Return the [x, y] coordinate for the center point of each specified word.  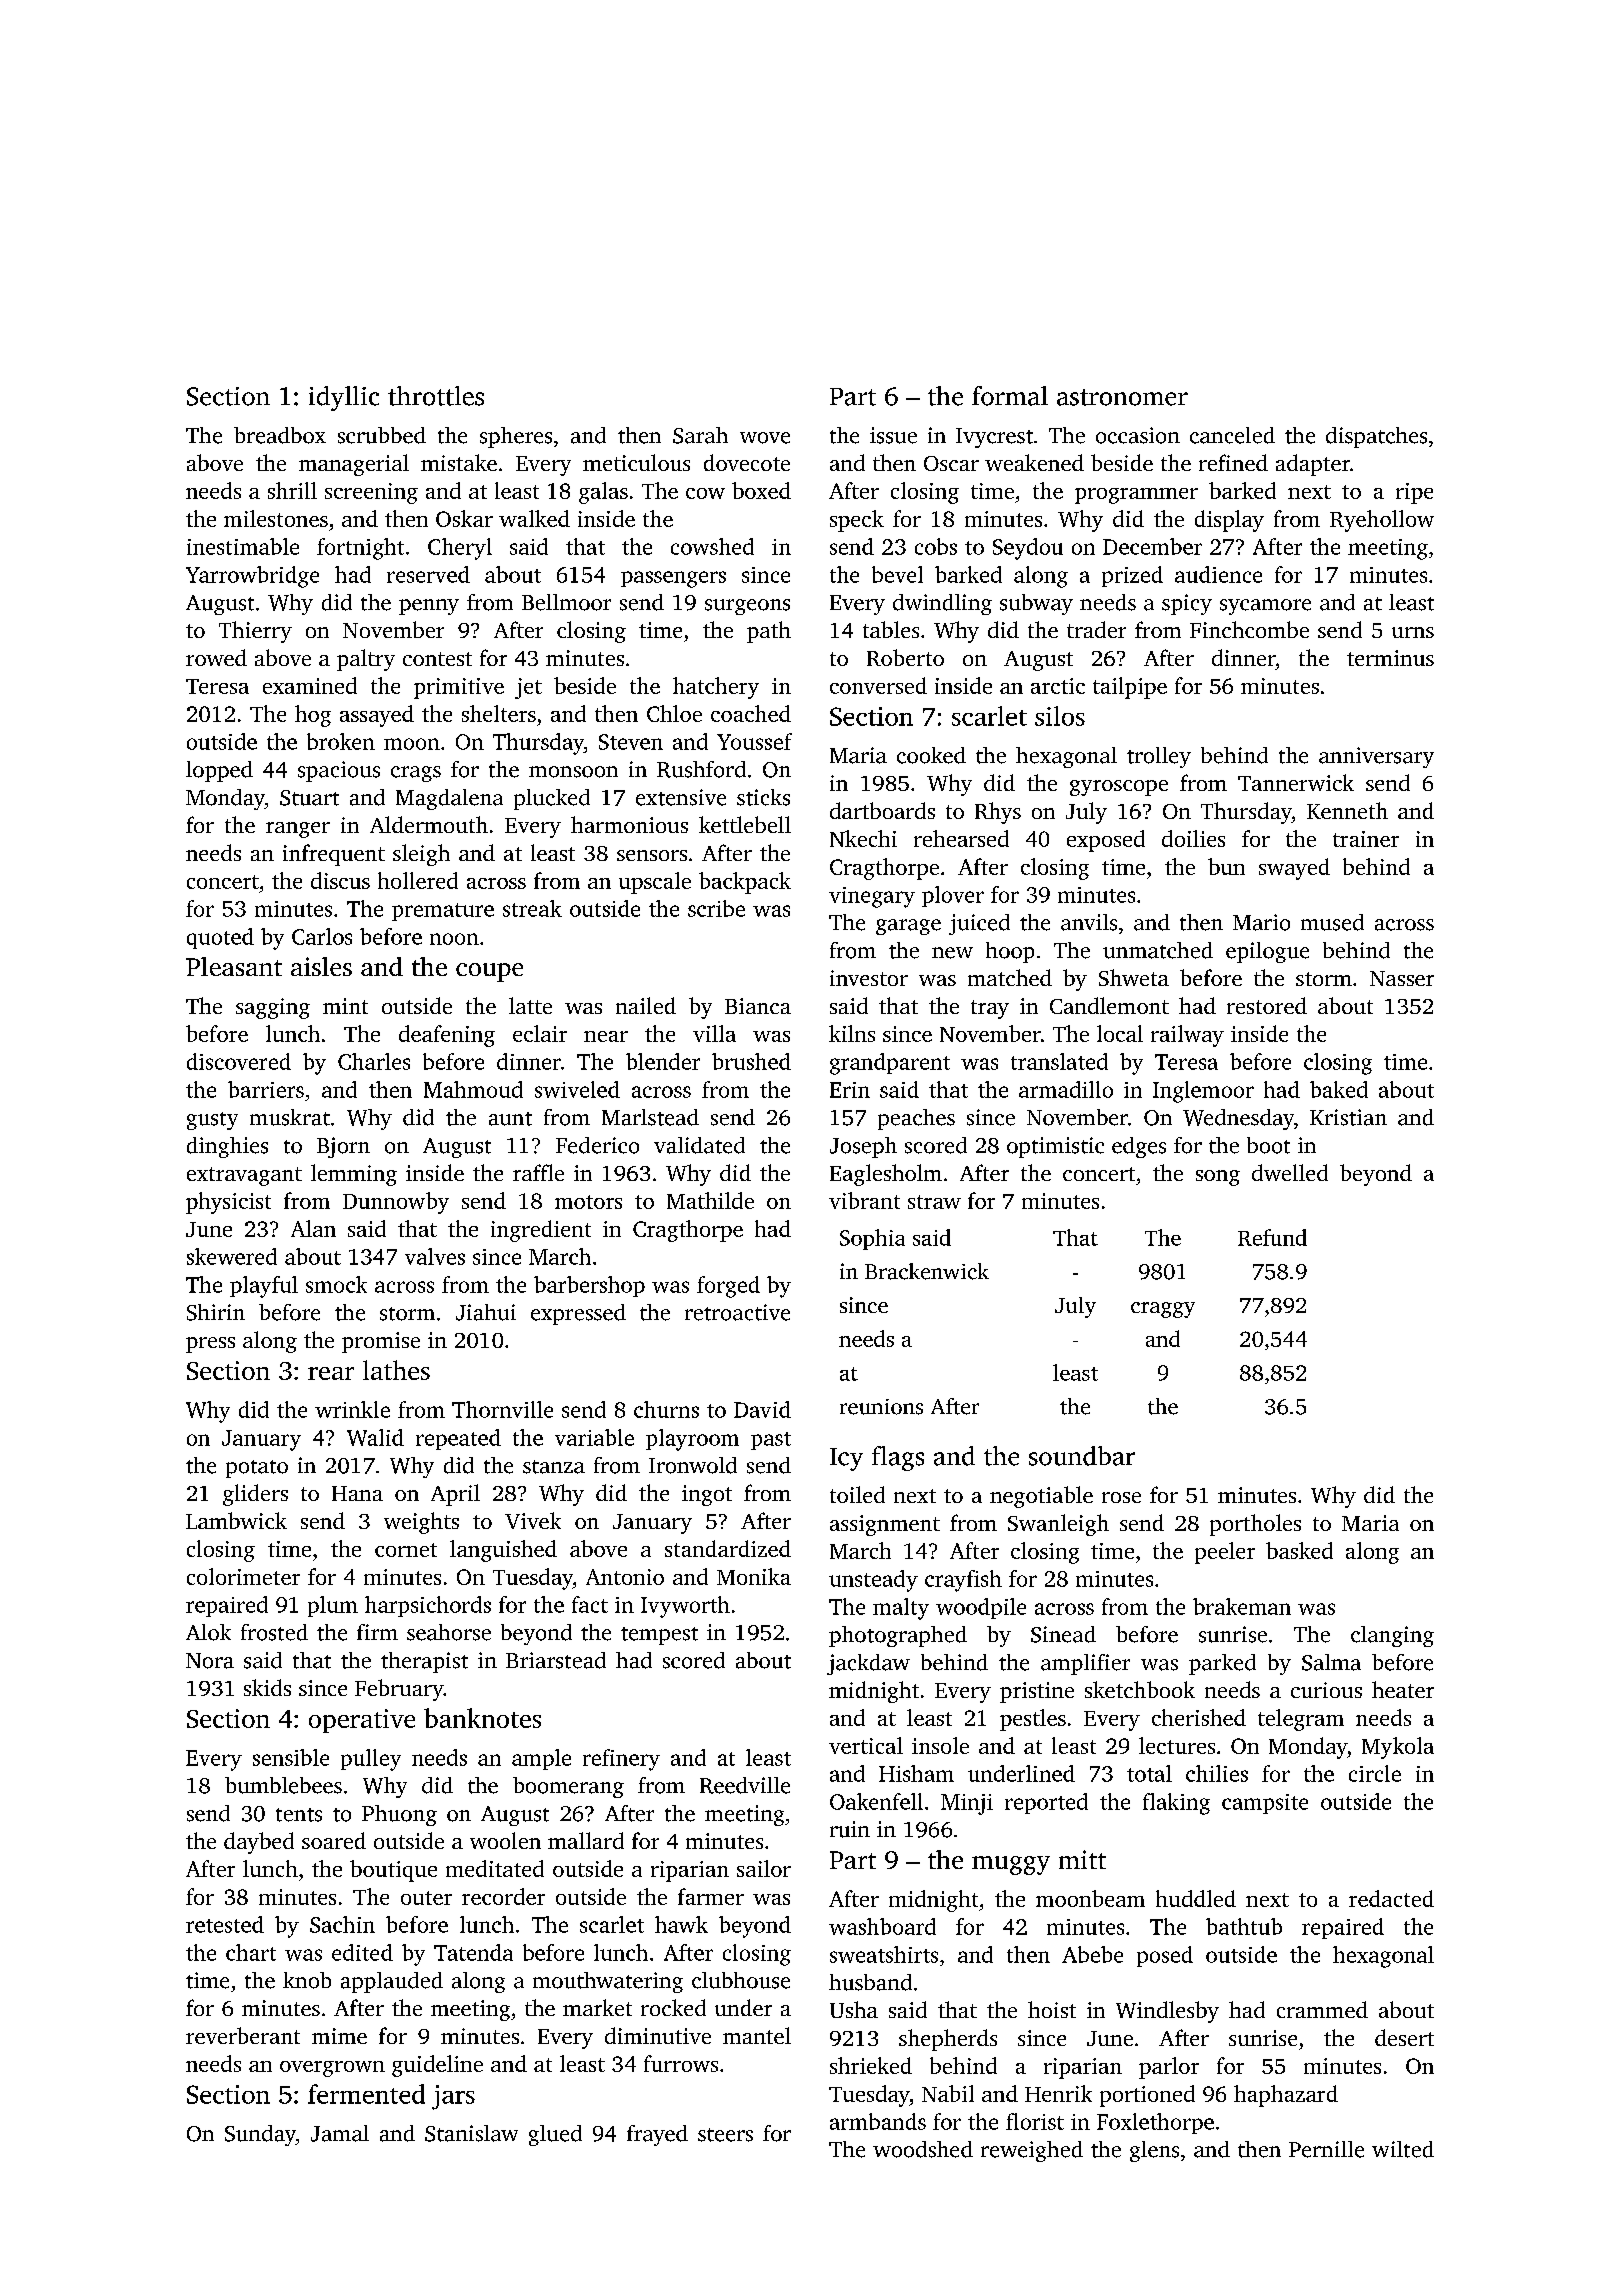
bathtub [1244, 1926]
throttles [436, 396]
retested [225, 1924]
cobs [936, 546]
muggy [1011, 1865]
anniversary [1376, 757]
